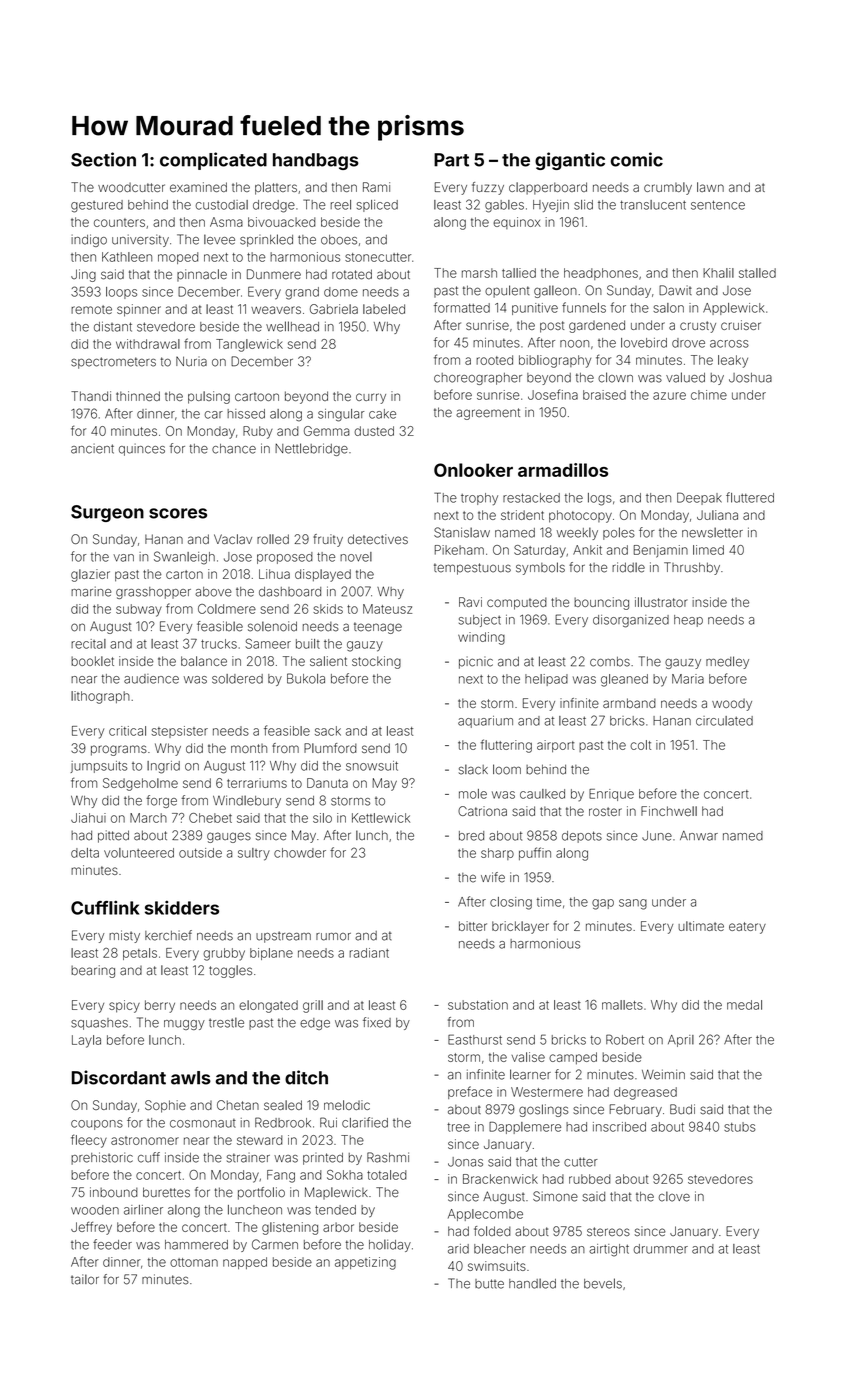 The height and width of the screenshot is (1400, 849). What do you see at coordinates (378, 539) in the screenshot?
I see `detectives` at bounding box center [378, 539].
